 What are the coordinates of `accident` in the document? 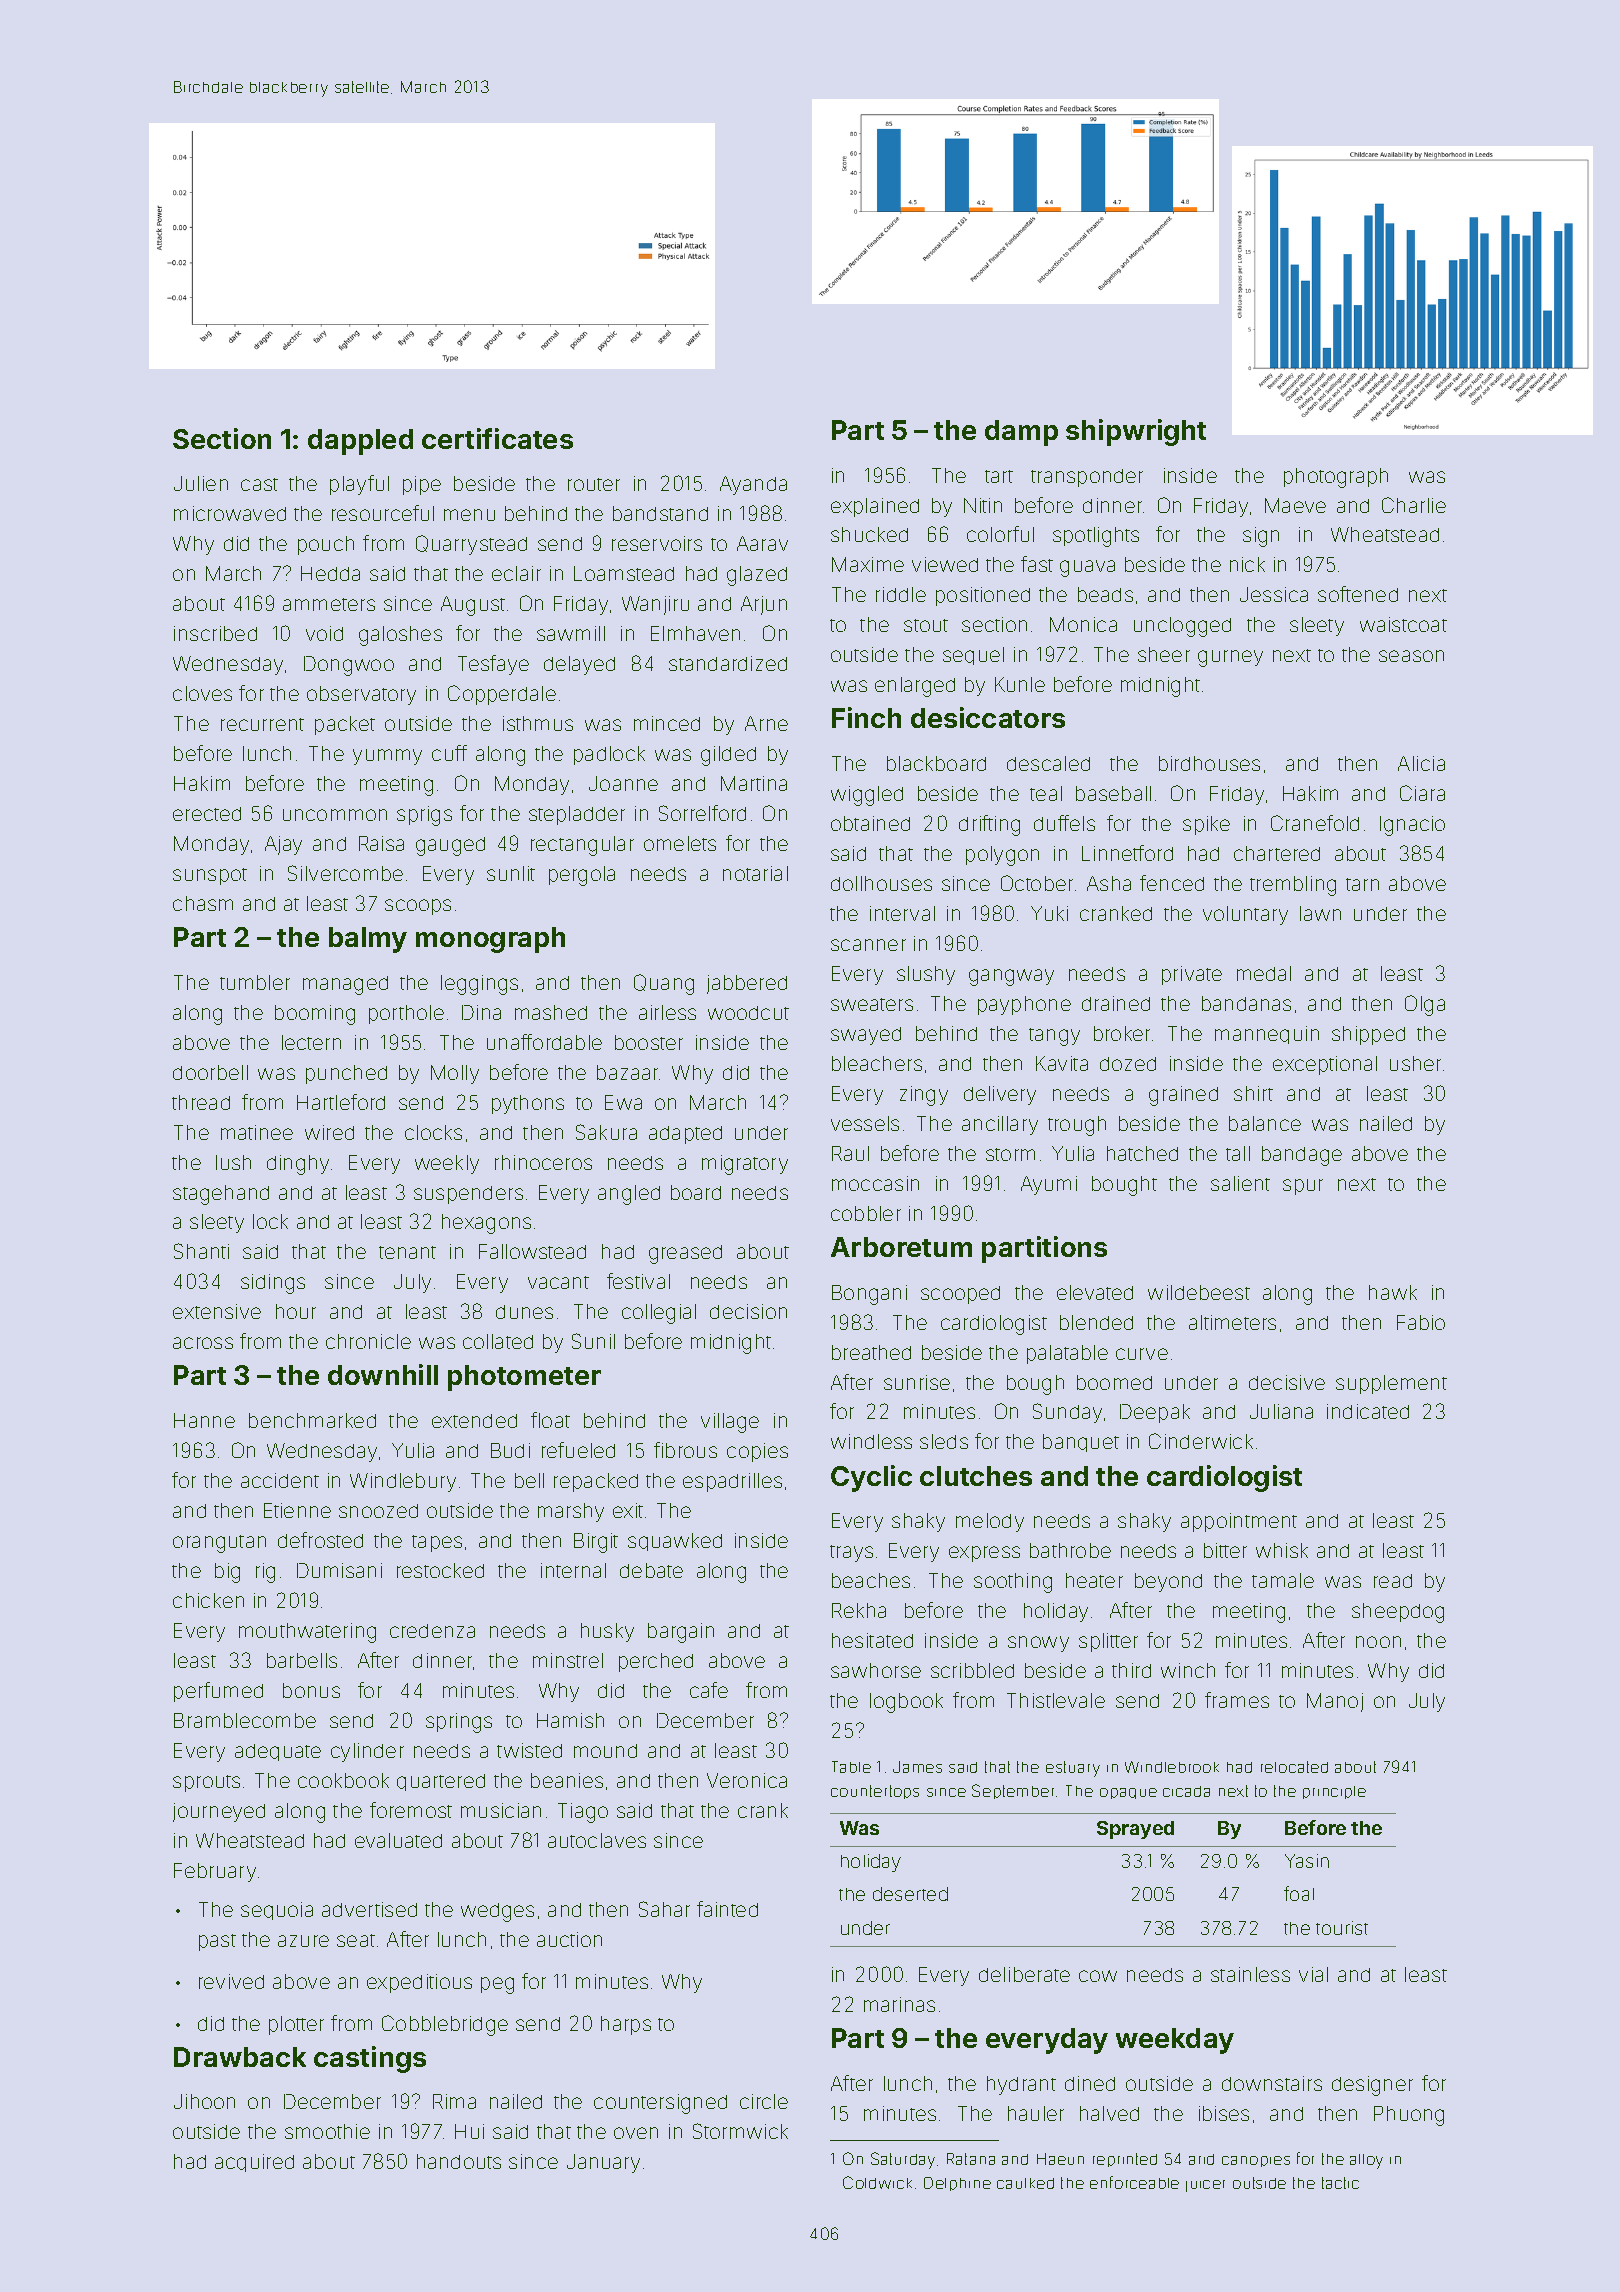 It's located at (280, 1480).
